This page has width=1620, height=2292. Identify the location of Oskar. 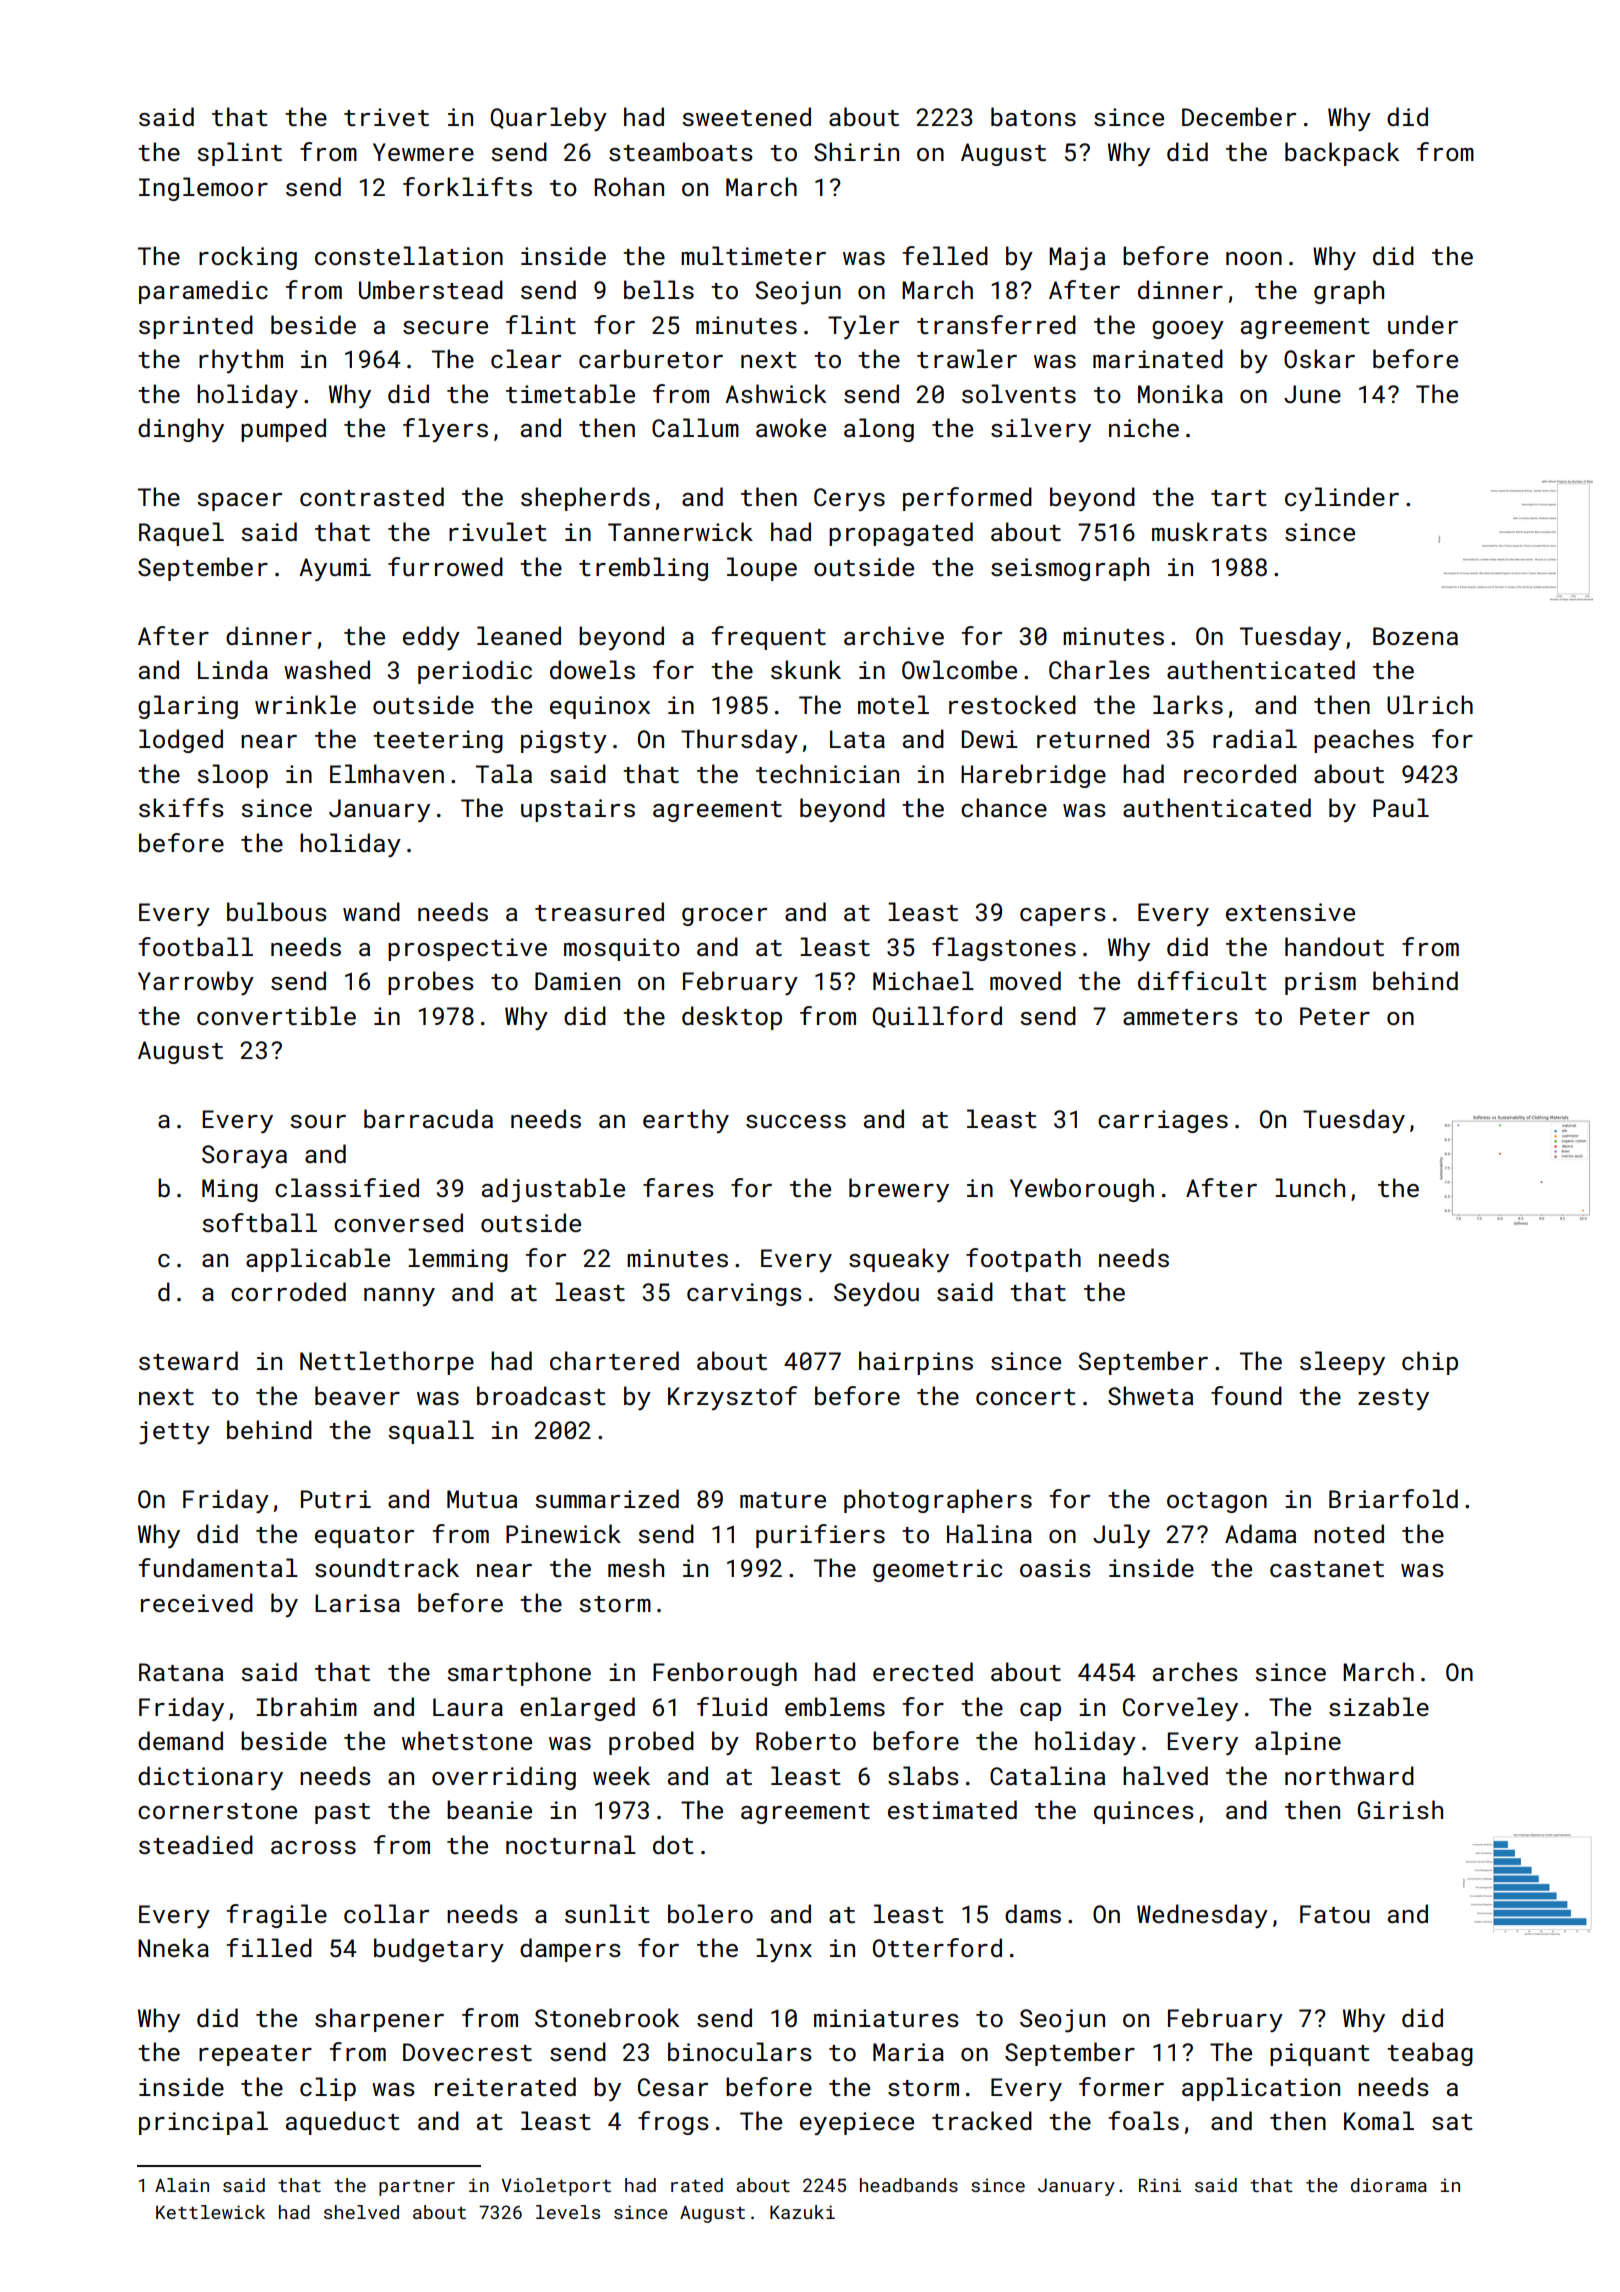
(1319, 358).
